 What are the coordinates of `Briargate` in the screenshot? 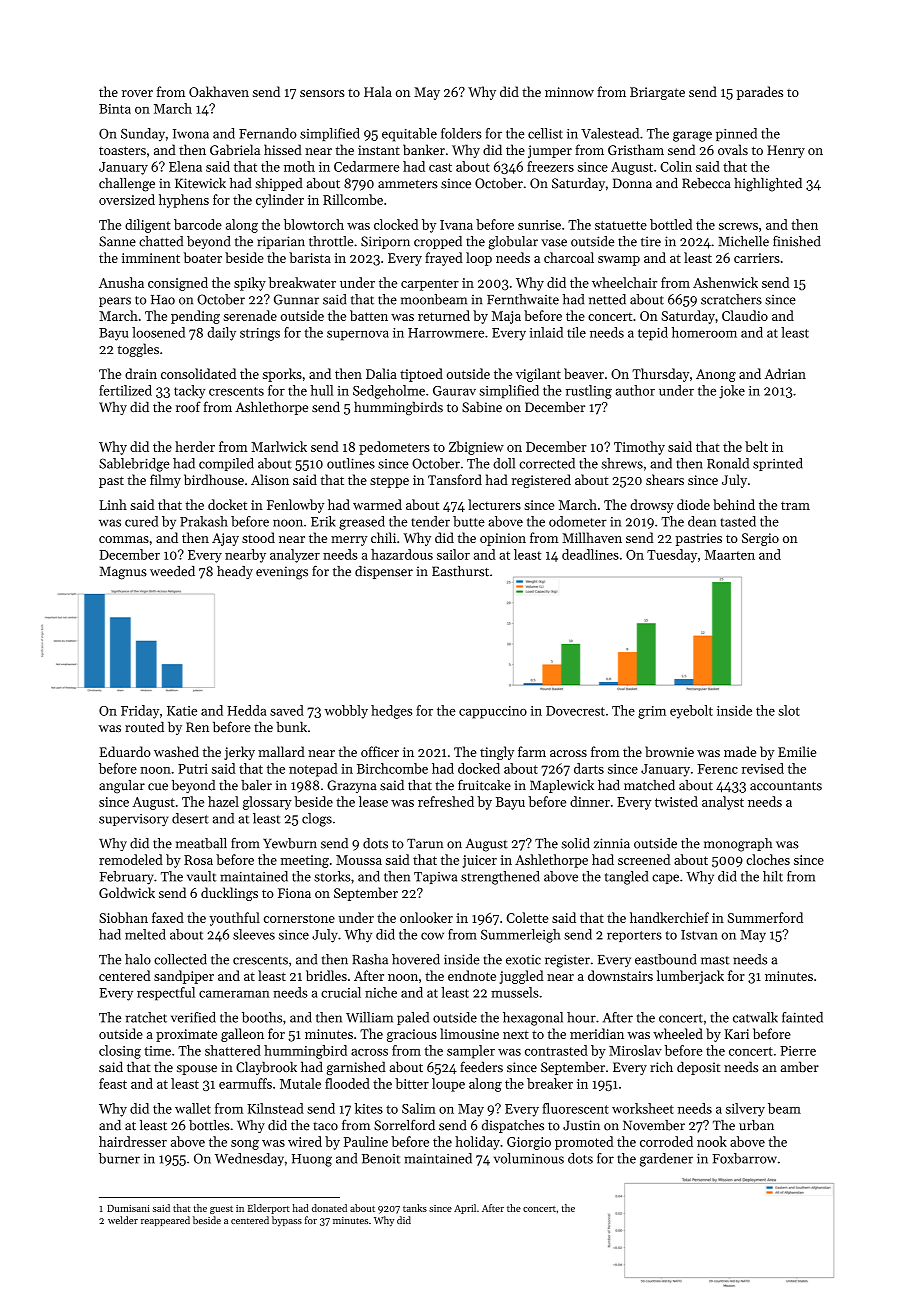 It's located at (657, 93).
